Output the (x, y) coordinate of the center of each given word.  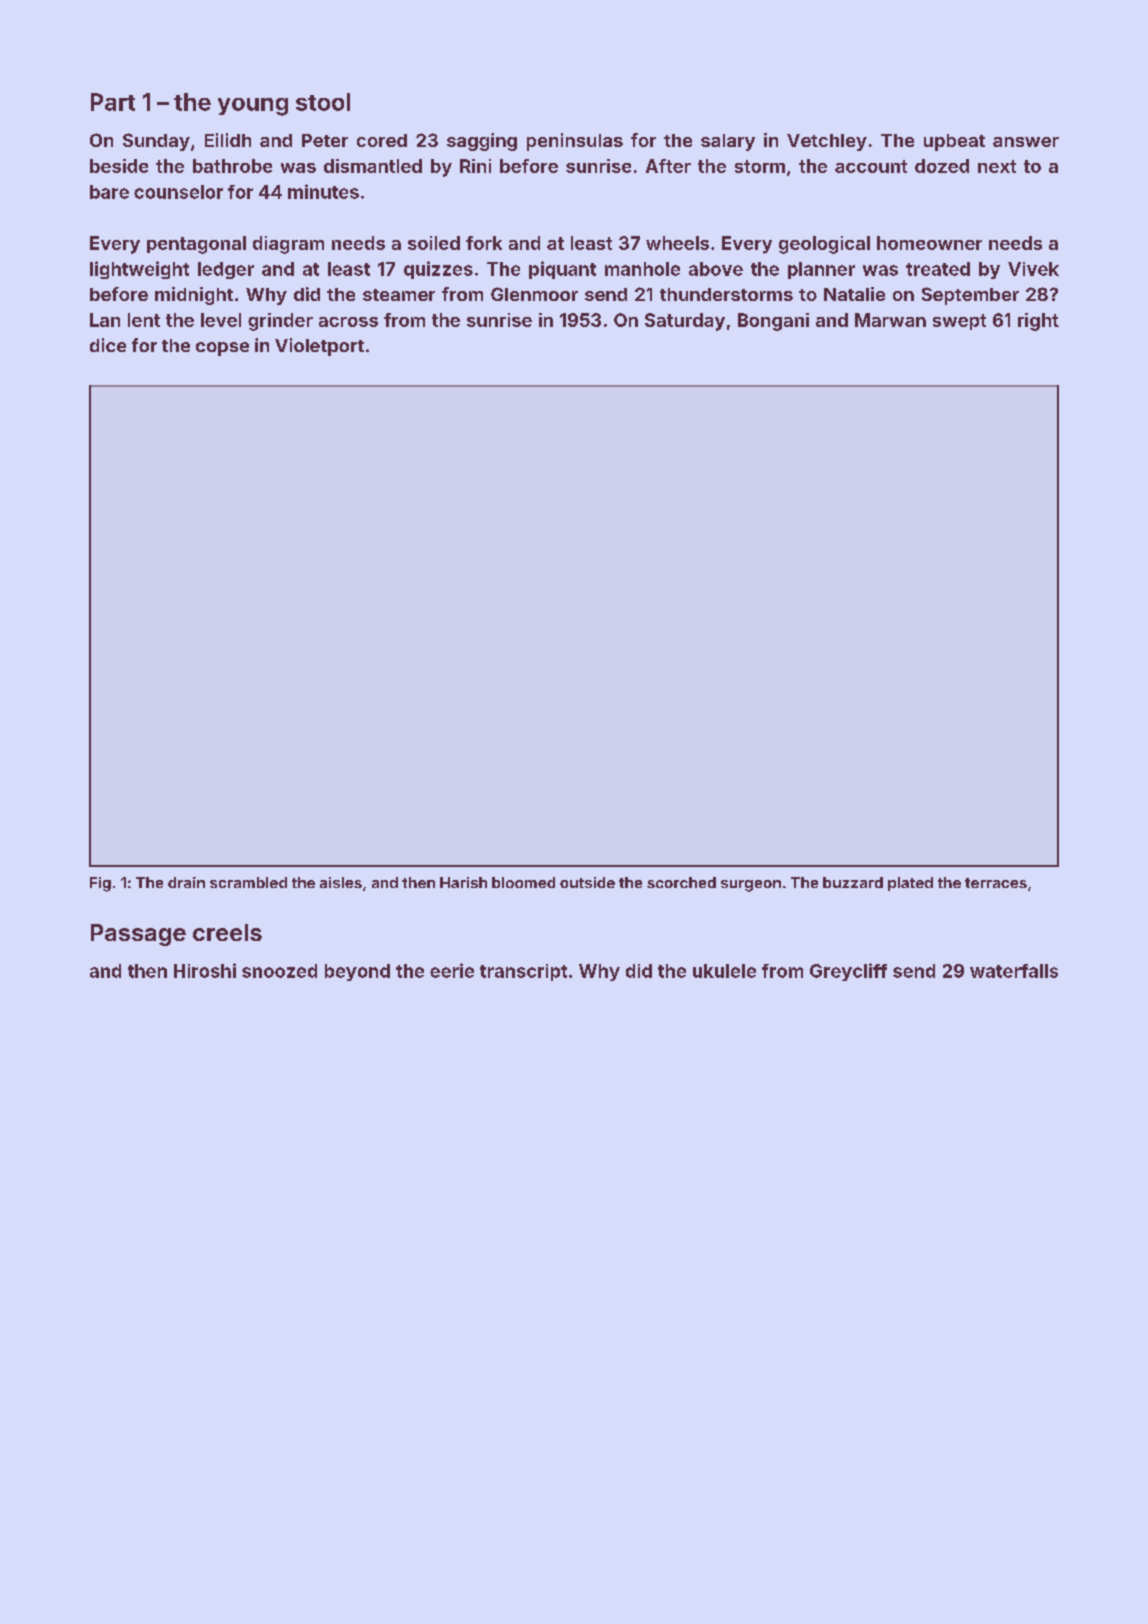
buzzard (853, 882)
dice (108, 345)
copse (222, 349)
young (253, 107)
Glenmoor (534, 294)
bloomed (523, 882)
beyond (357, 972)
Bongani (773, 322)
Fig (100, 884)
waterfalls (1014, 971)
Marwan (890, 320)
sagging (482, 142)
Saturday (685, 322)
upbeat (954, 142)
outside (587, 882)
